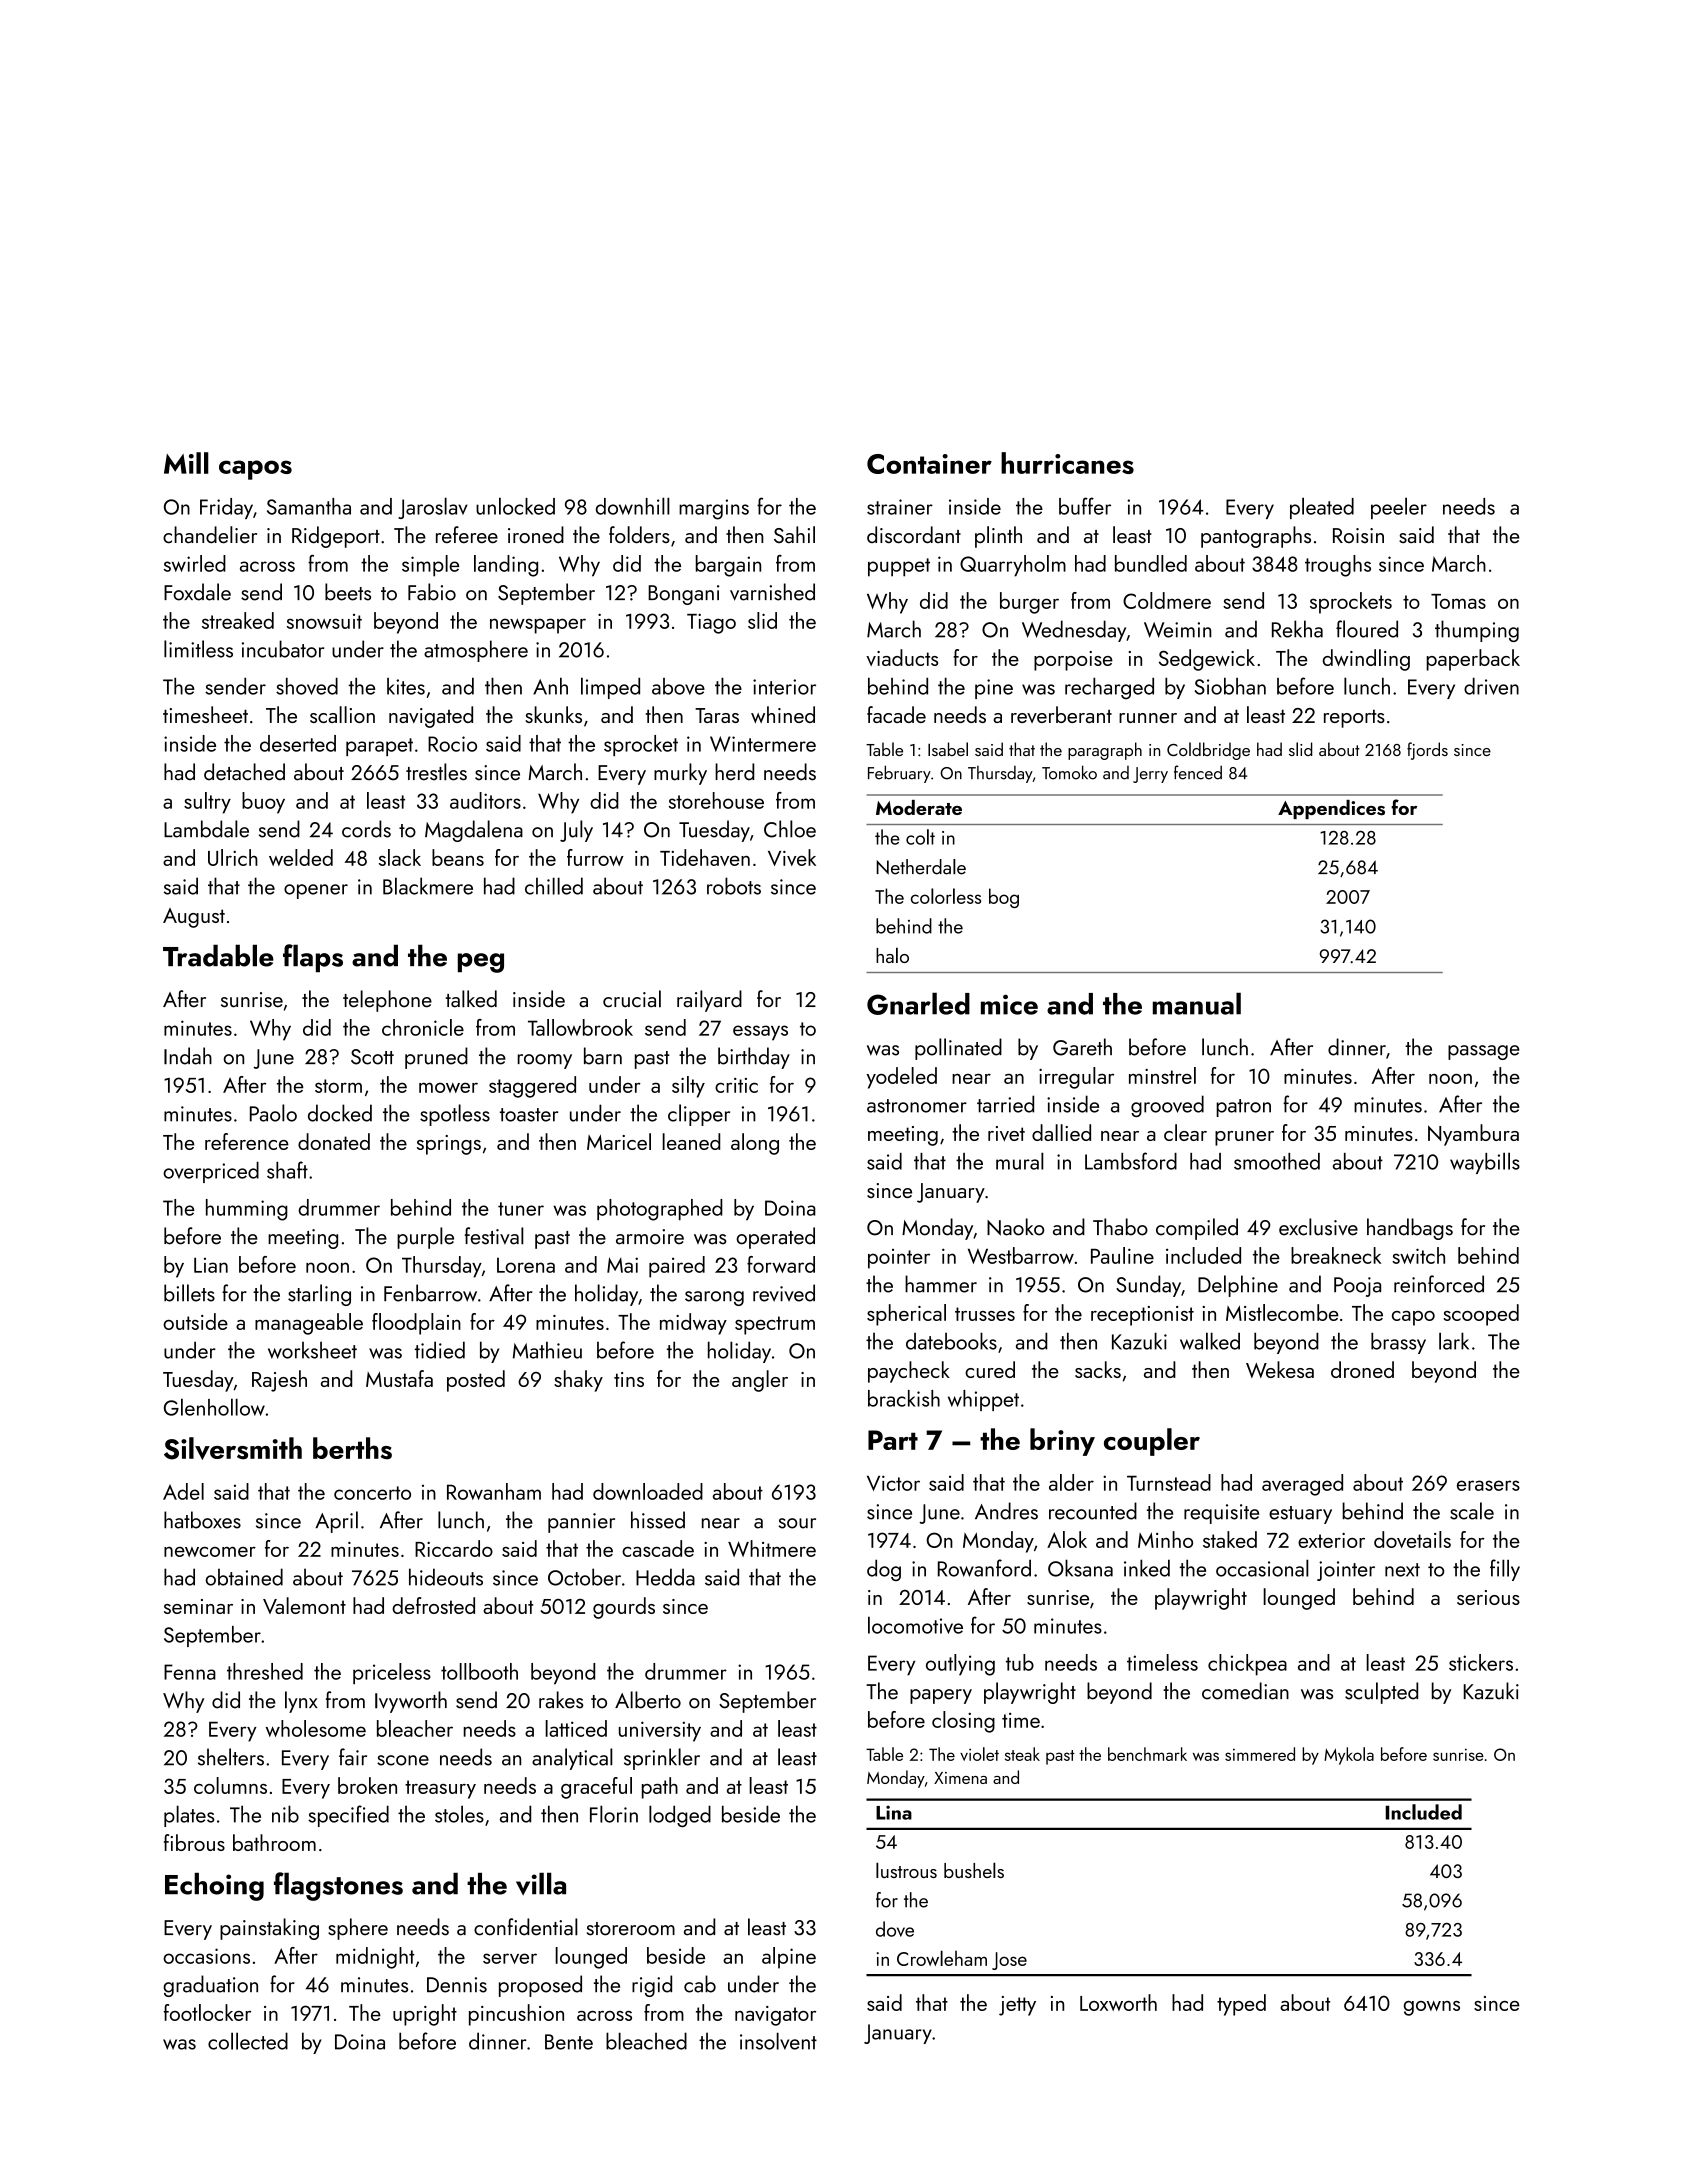 Image resolution: width=1683 pixels, height=2178 pixels. Describe the element at coordinates (1247, 1665) in the screenshot. I see `chickpea` at that location.
